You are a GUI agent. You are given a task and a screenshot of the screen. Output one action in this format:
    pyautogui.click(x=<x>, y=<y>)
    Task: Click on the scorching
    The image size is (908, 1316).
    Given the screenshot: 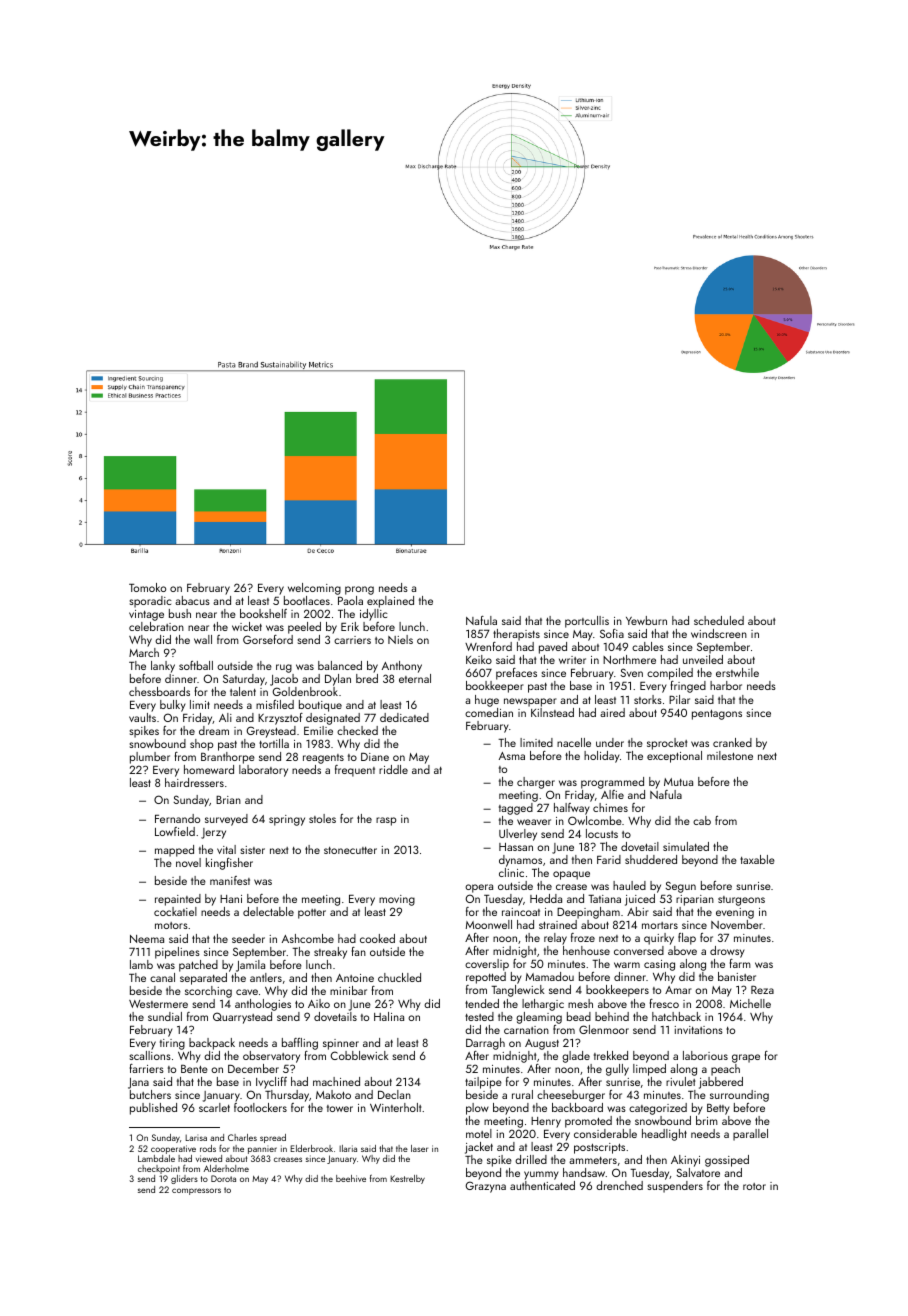 What is the action you would take?
    pyautogui.click(x=208, y=992)
